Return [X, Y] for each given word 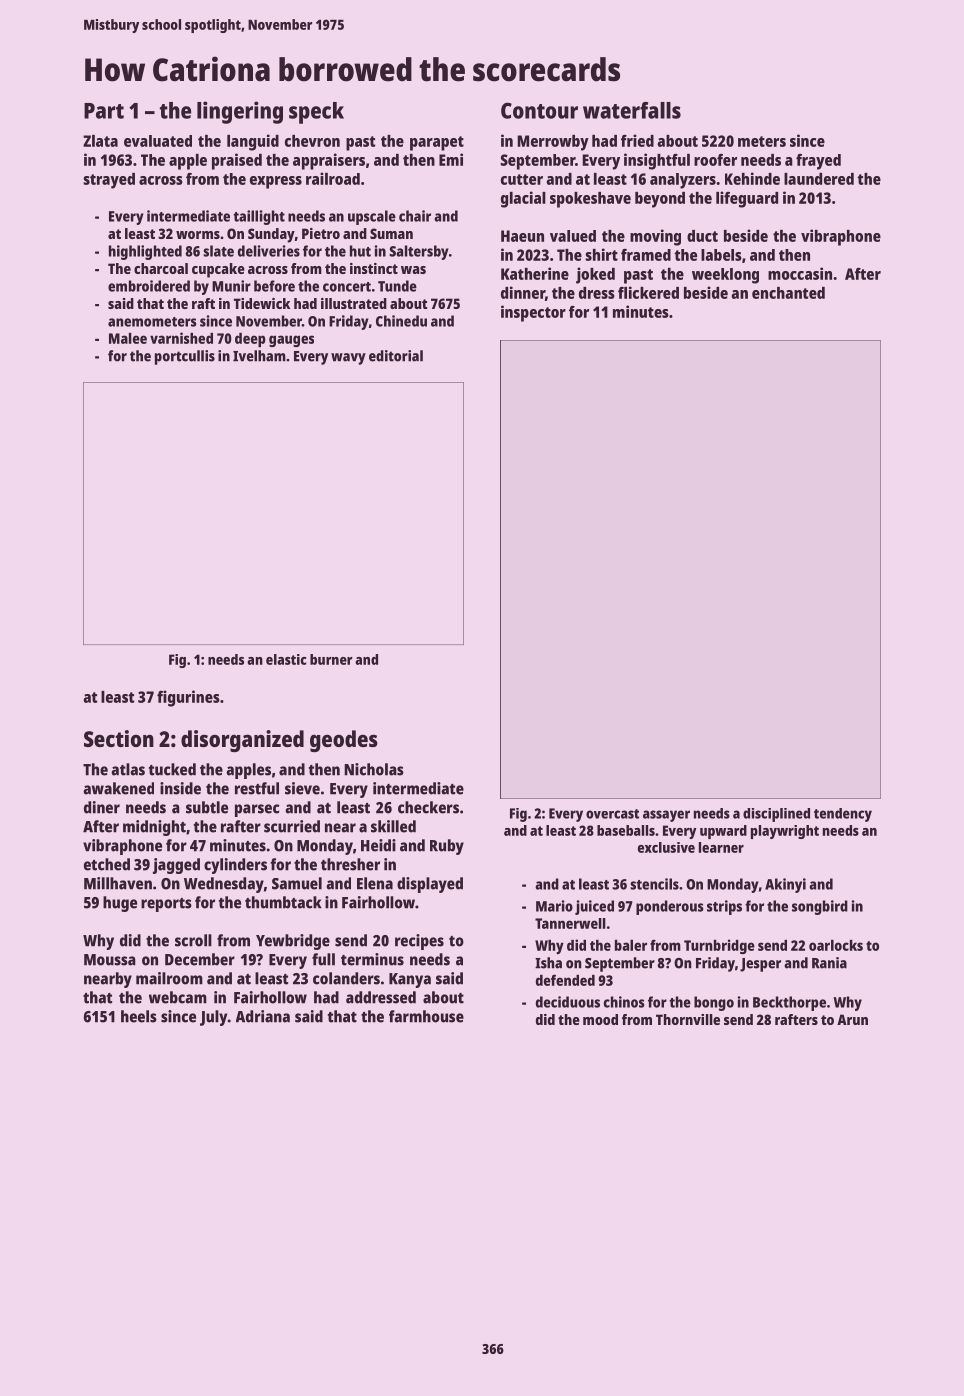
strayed [109, 181]
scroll [193, 940]
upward [723, 832]
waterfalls [632, 110]
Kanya [410, 980]
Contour [539, 110]
